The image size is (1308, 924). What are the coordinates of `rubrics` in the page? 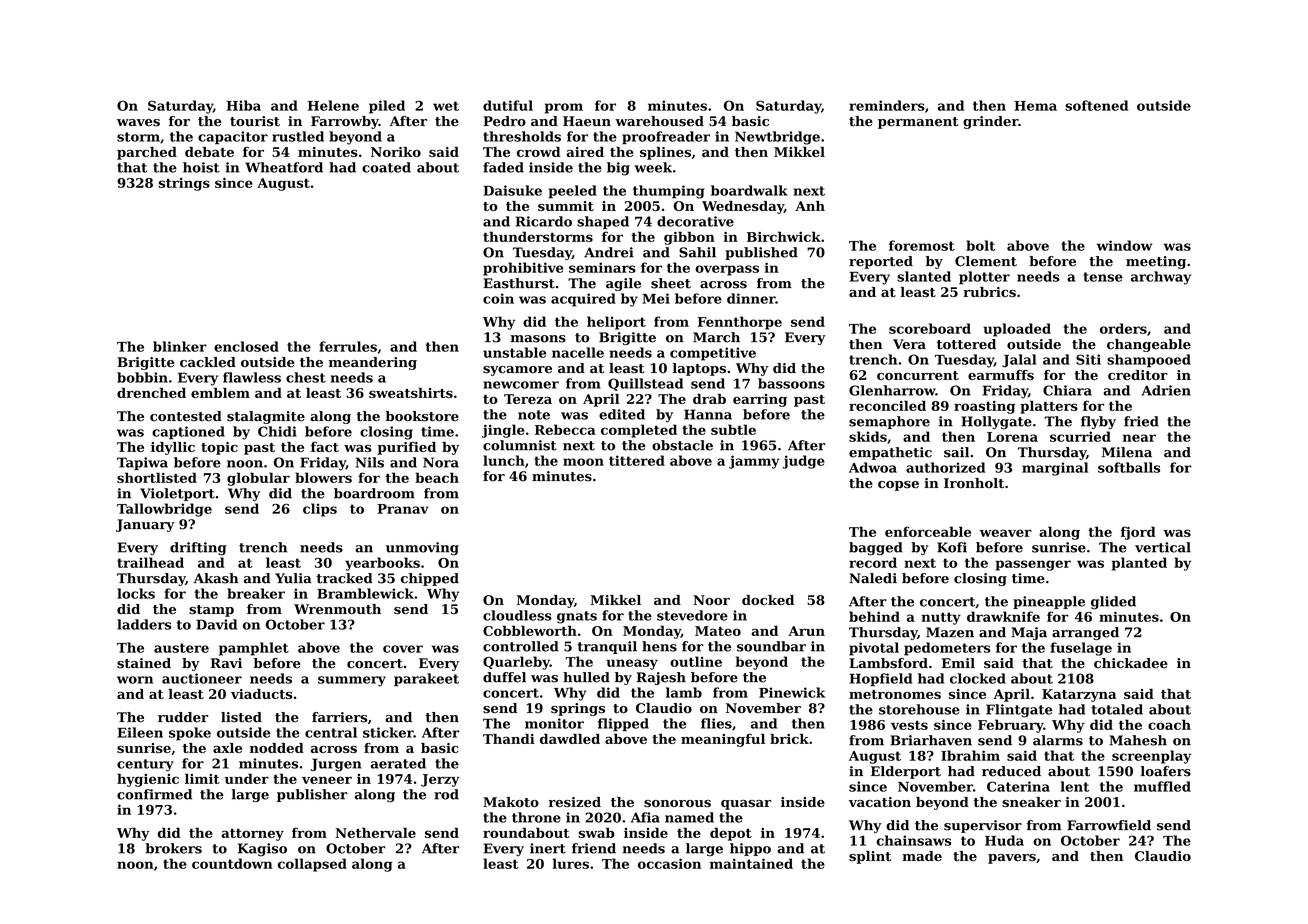 It's located at (989, 292).
